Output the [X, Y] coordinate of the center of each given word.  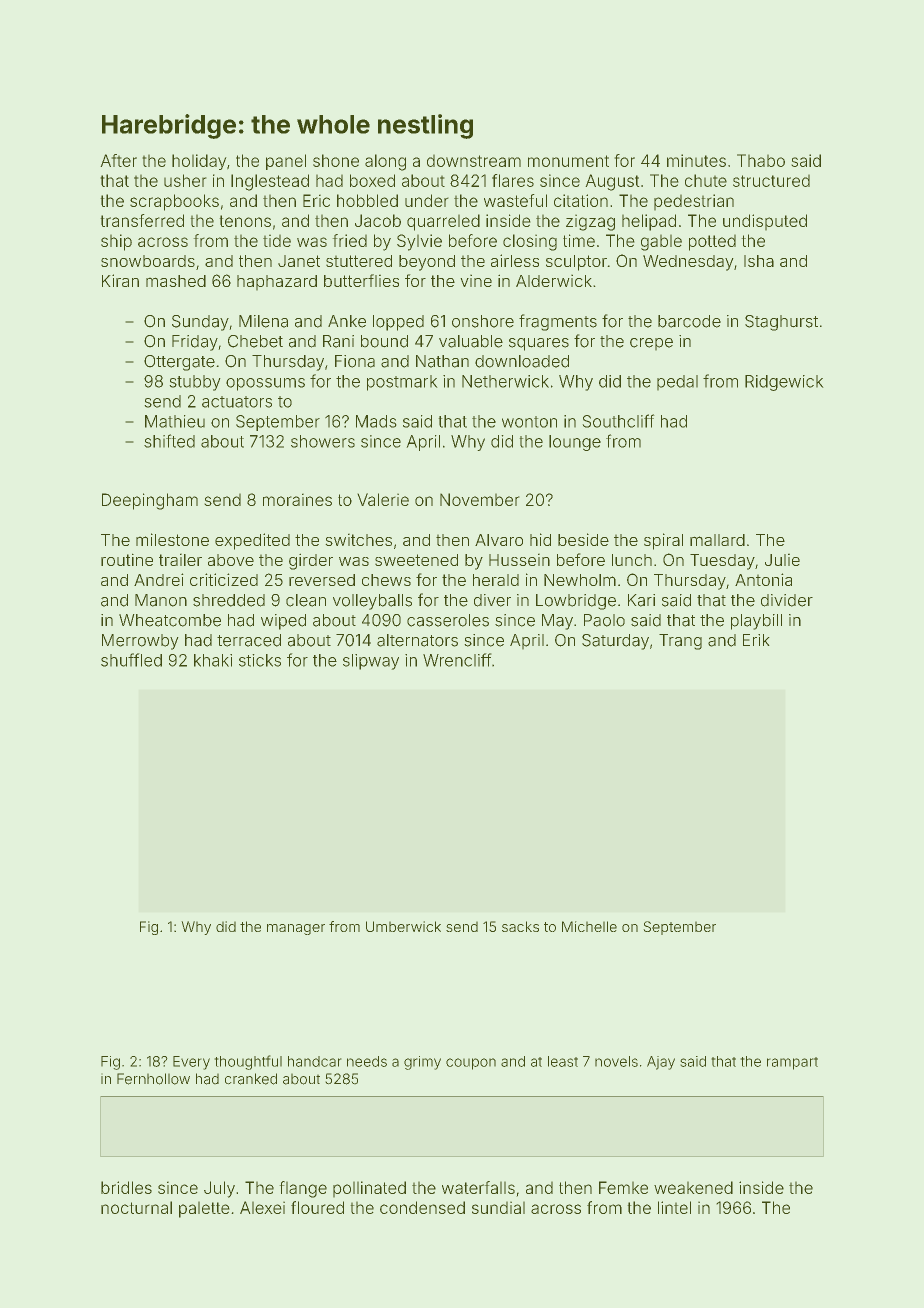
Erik [756, 640]
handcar [314, 1061]
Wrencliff [457, 660]
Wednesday [688, 263]
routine [127, 560]
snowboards [148, 261]
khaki [213, 660]
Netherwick [505, 381]
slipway [371, 662]
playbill [756, 622]
